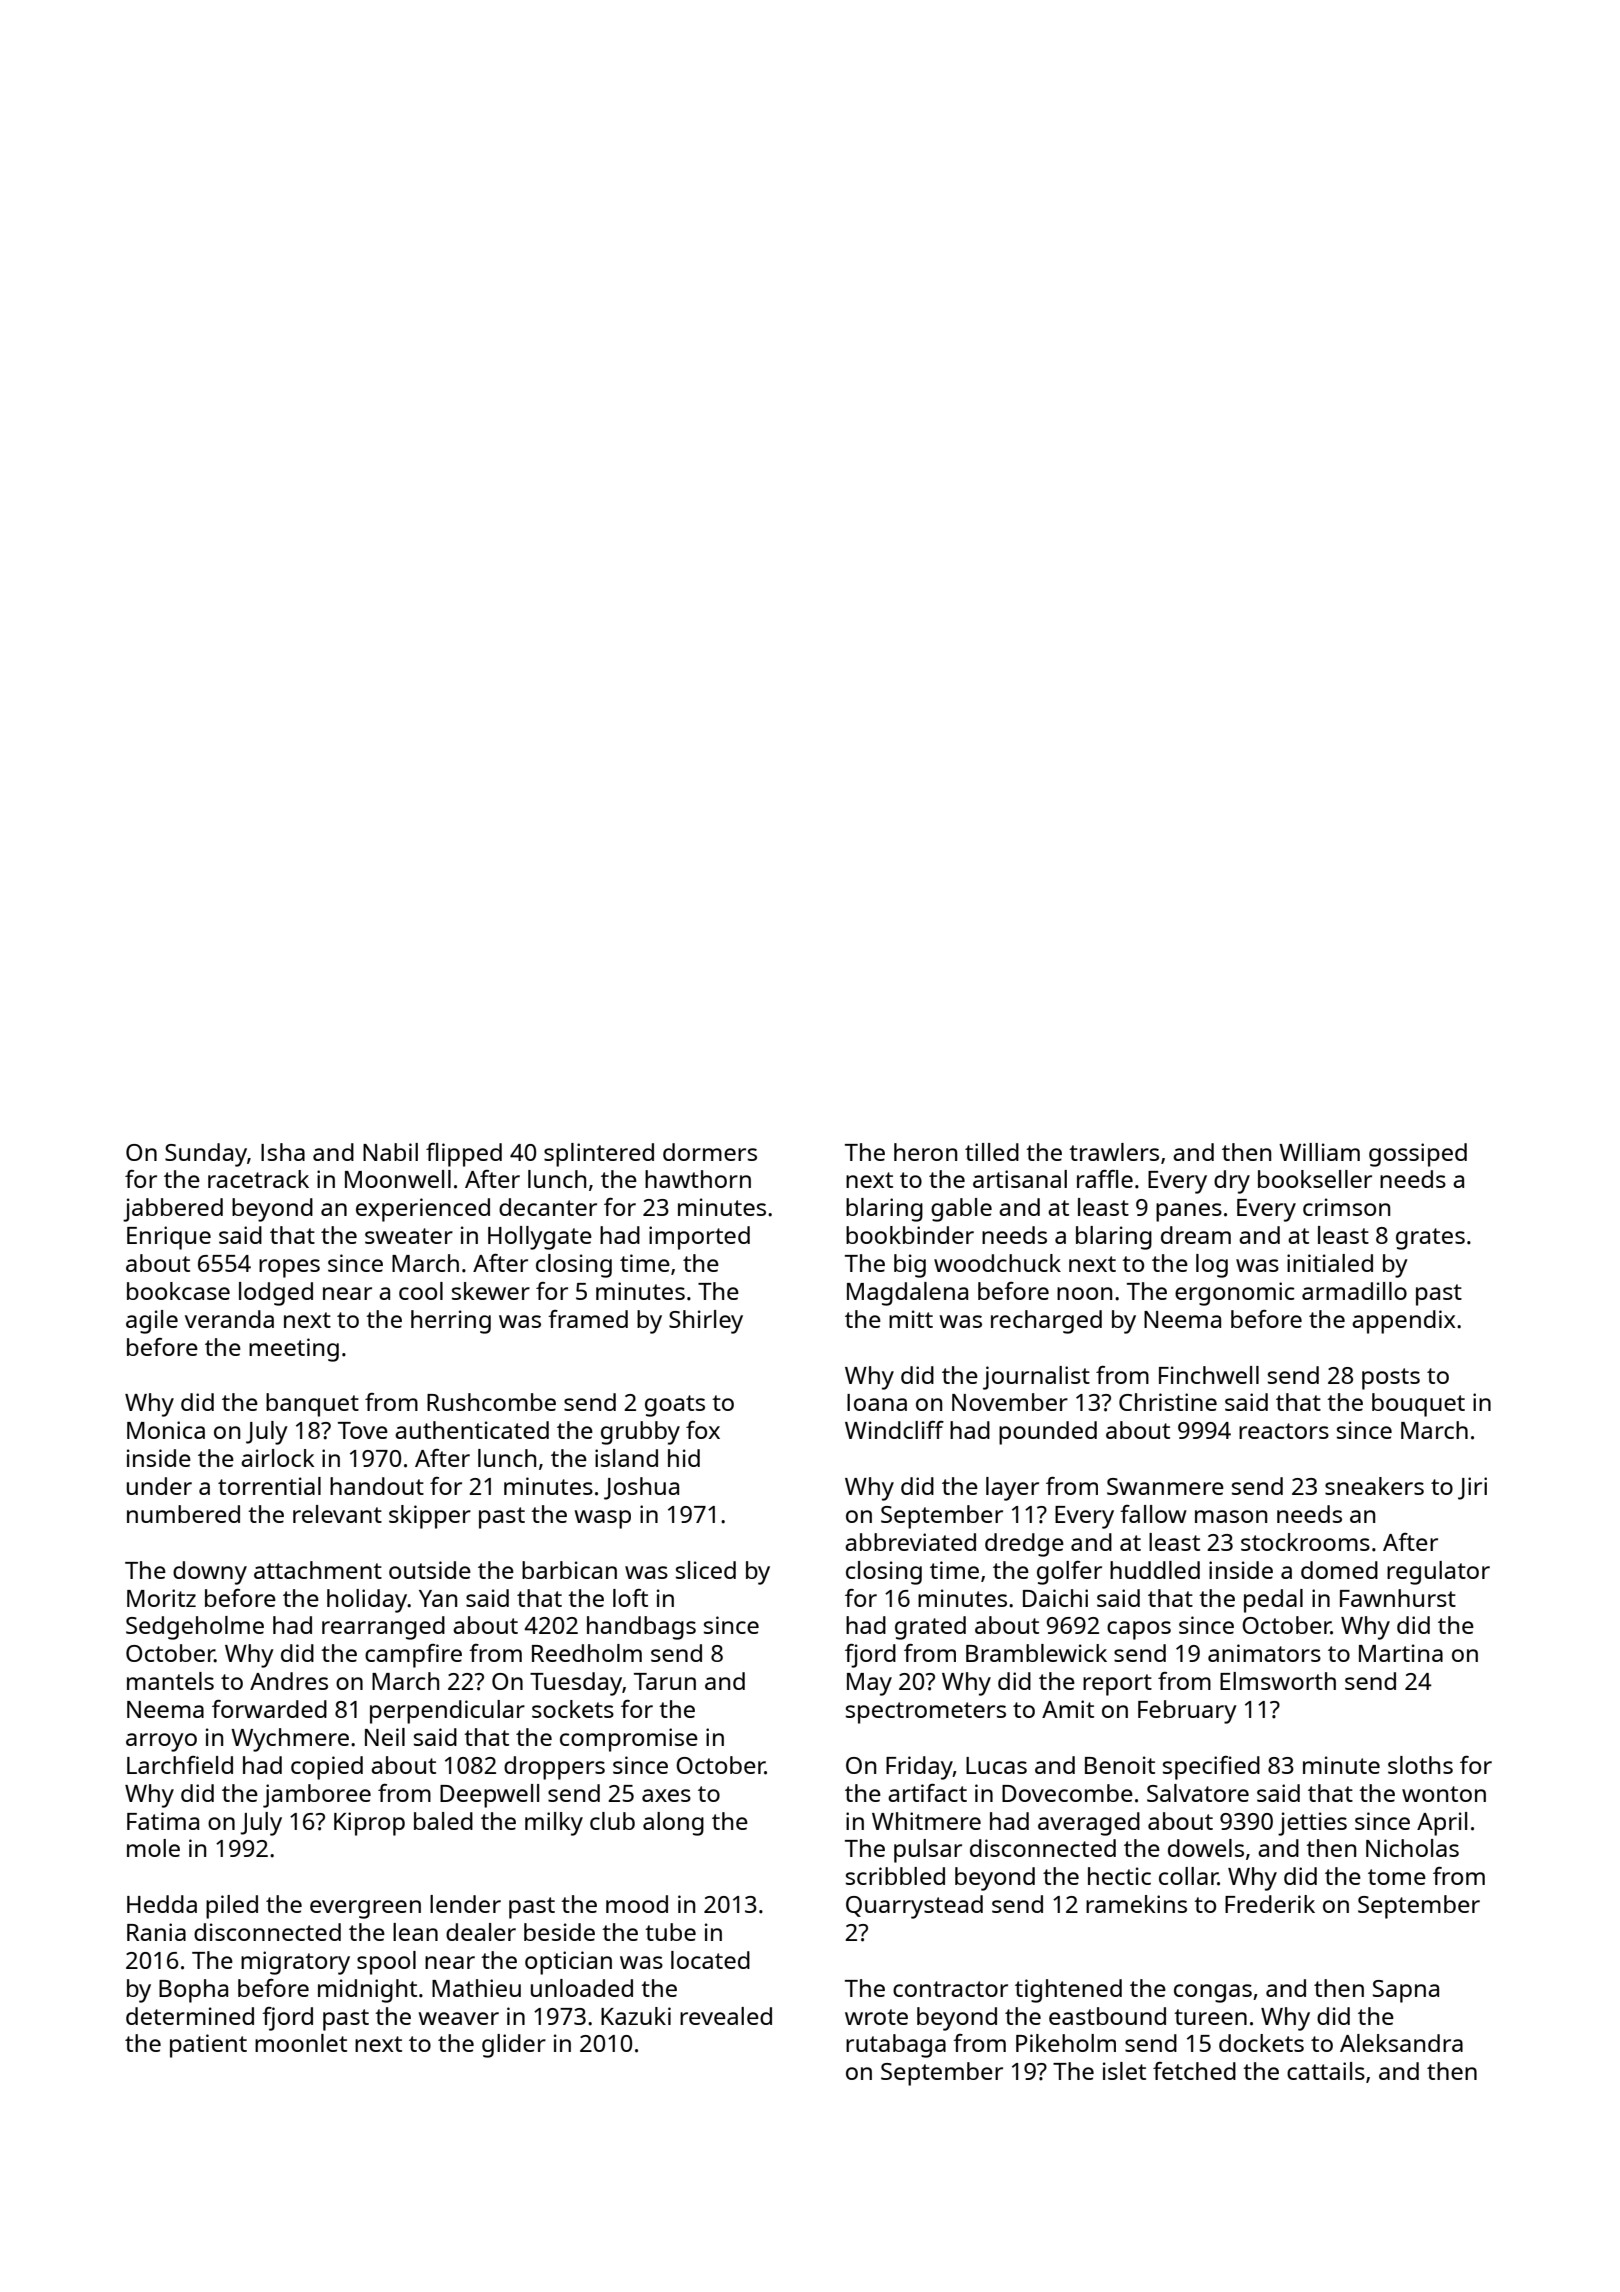 This image has width=1620, height=2292. Describe the element at coordinates (896, 2046) in the image. I see `rutabaga` at that location.
